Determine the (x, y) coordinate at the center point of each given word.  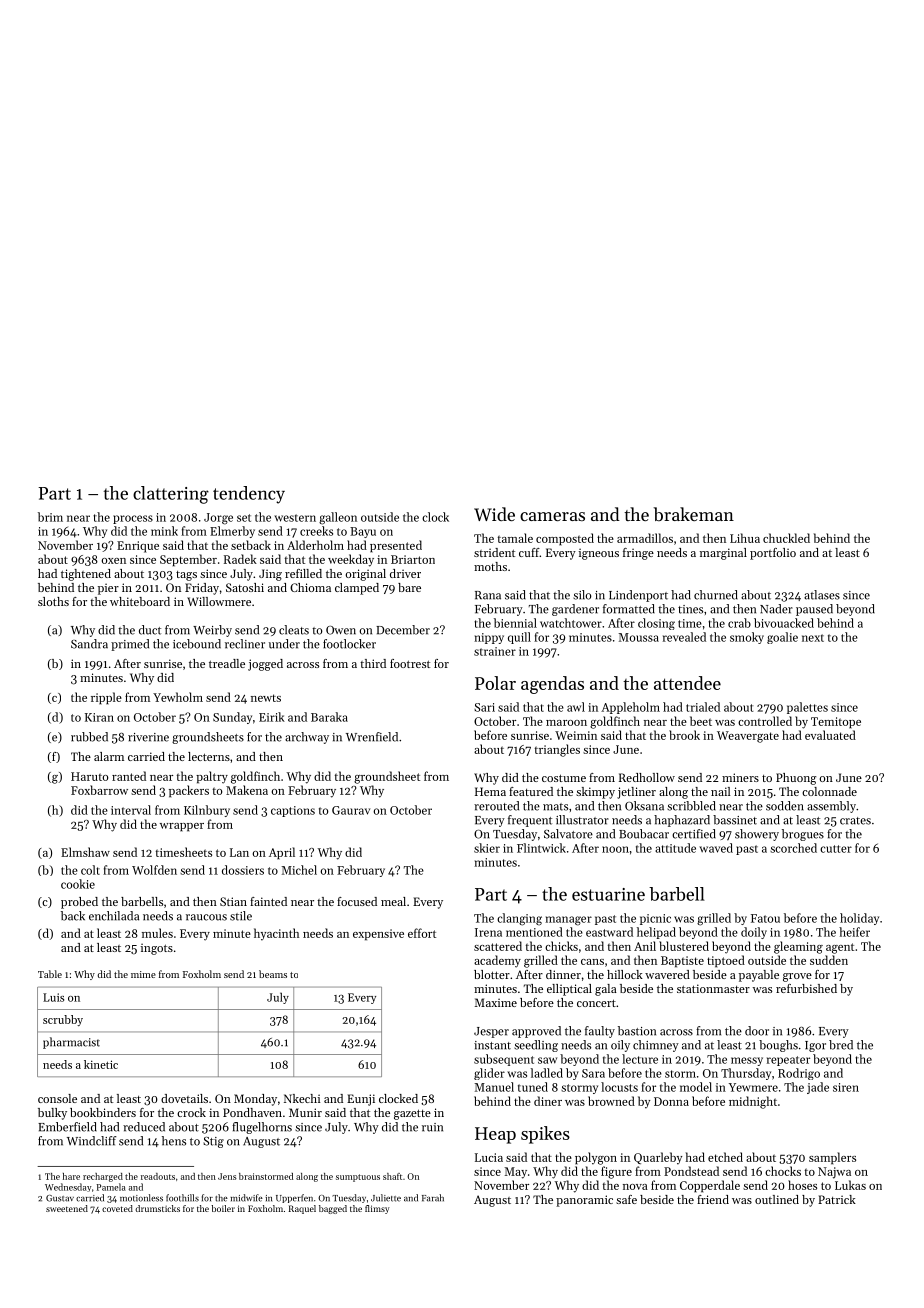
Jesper (491, 1032)
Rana (488, 595)
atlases (822, 595)
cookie (78, 884)
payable (759, 976)
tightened (86, 575)
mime (143, 974)
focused (357, 901)
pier (108, 589)
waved (716, 848)
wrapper (182, 827)
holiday (859, 919)
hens (174, 1141)
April (282, 853)
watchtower (571, 623)
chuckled (786, 538)
